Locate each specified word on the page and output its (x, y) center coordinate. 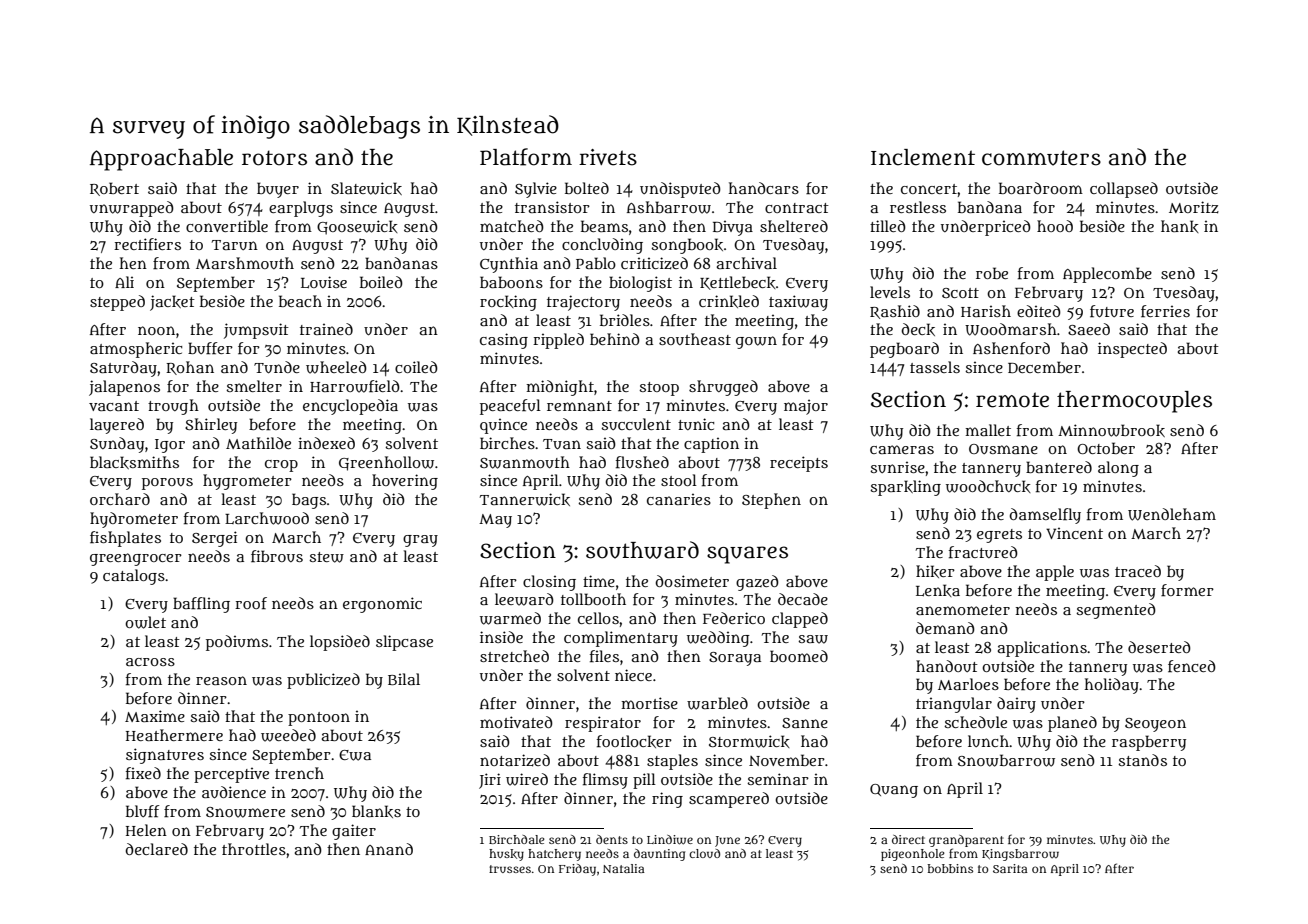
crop (281, 466)
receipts (799, 464)
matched (512, 226)
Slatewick (366, 188)
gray (420, 541)
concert (929, 189)
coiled (416, 367)
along (1118, 469)
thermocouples (1134, 402)
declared (156, 849)
